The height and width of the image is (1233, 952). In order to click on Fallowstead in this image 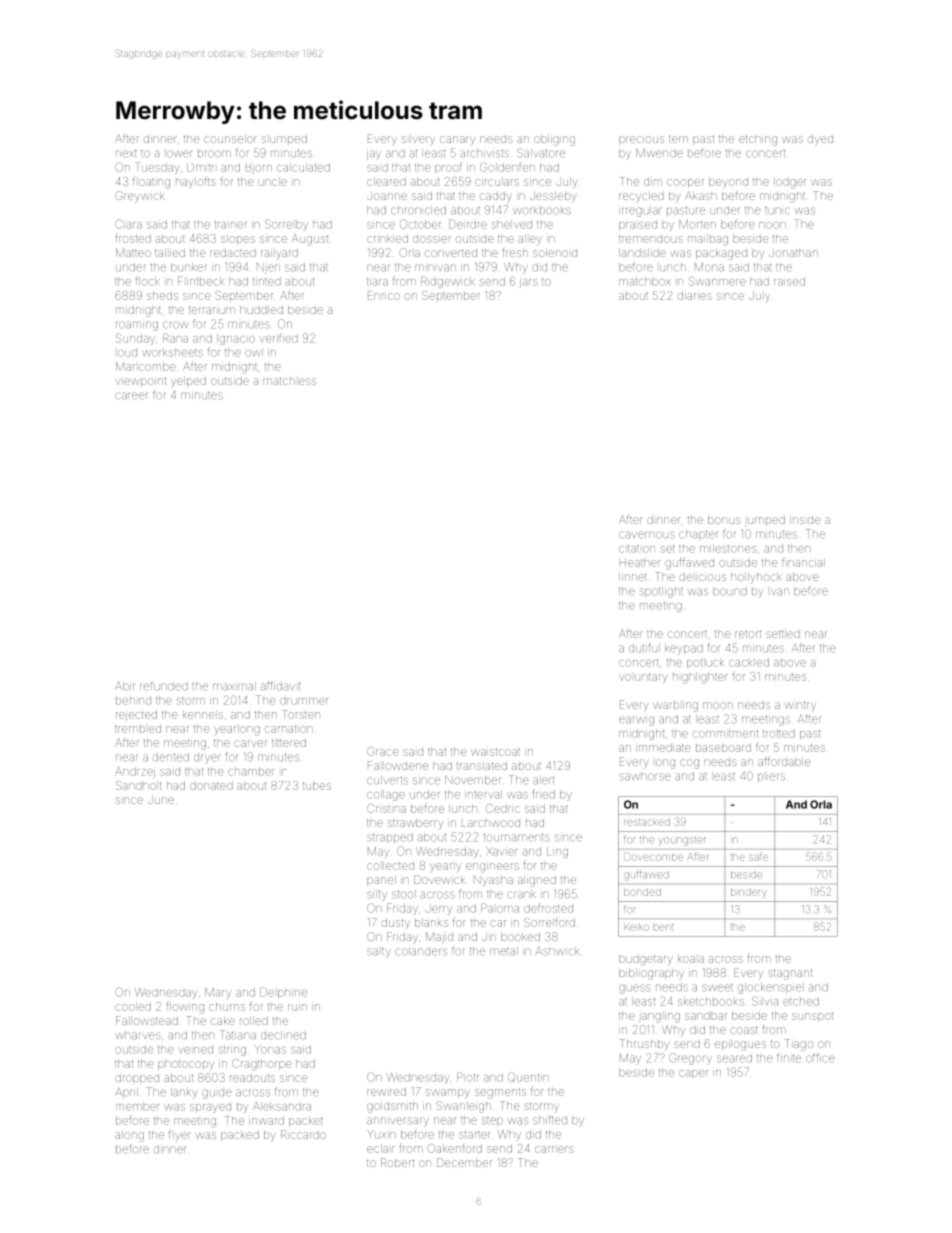, I will do `click(147, 1020)`.
